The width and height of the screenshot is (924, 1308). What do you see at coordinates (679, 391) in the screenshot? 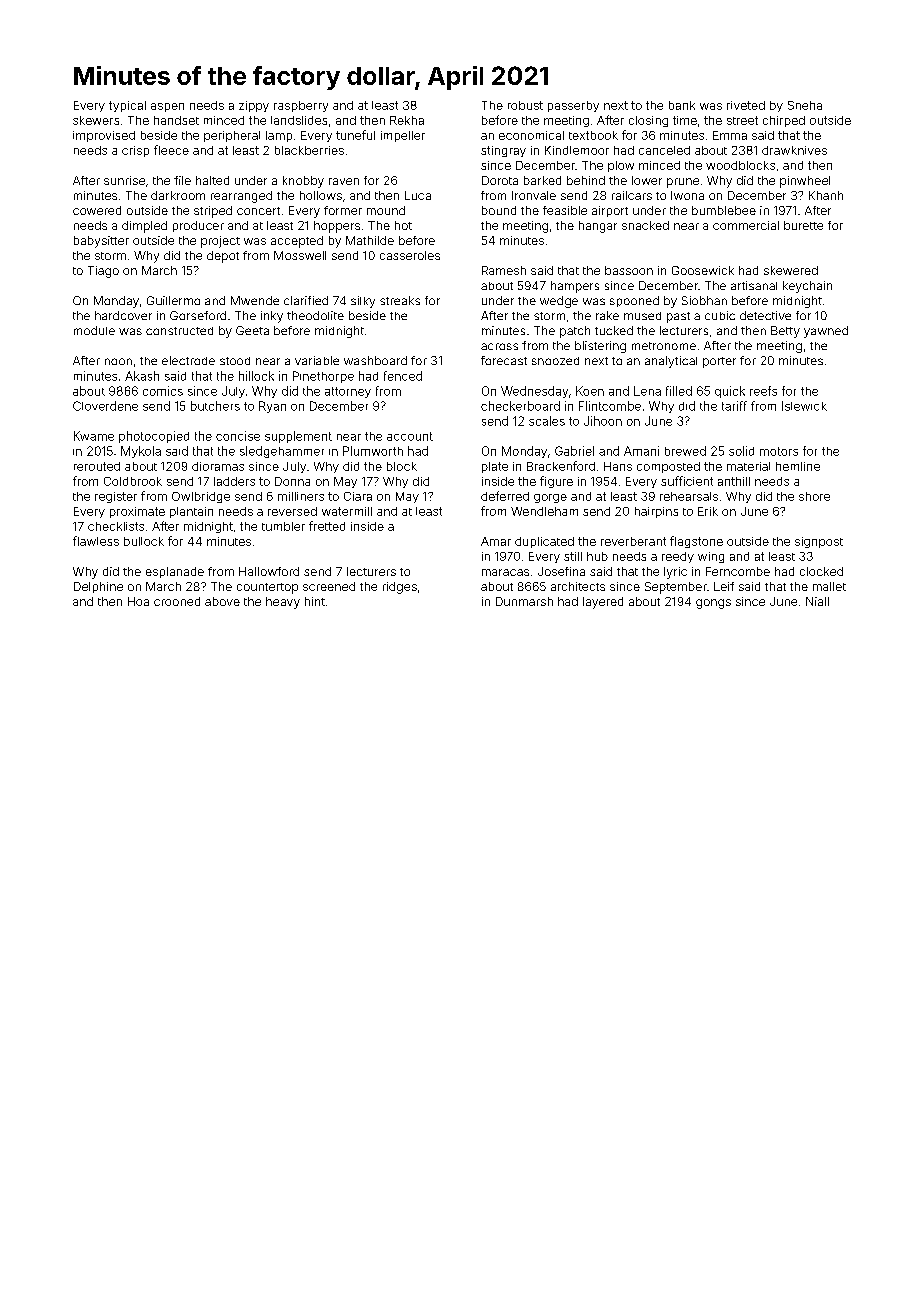
I see `filled` at bounding box center [679, 391].
